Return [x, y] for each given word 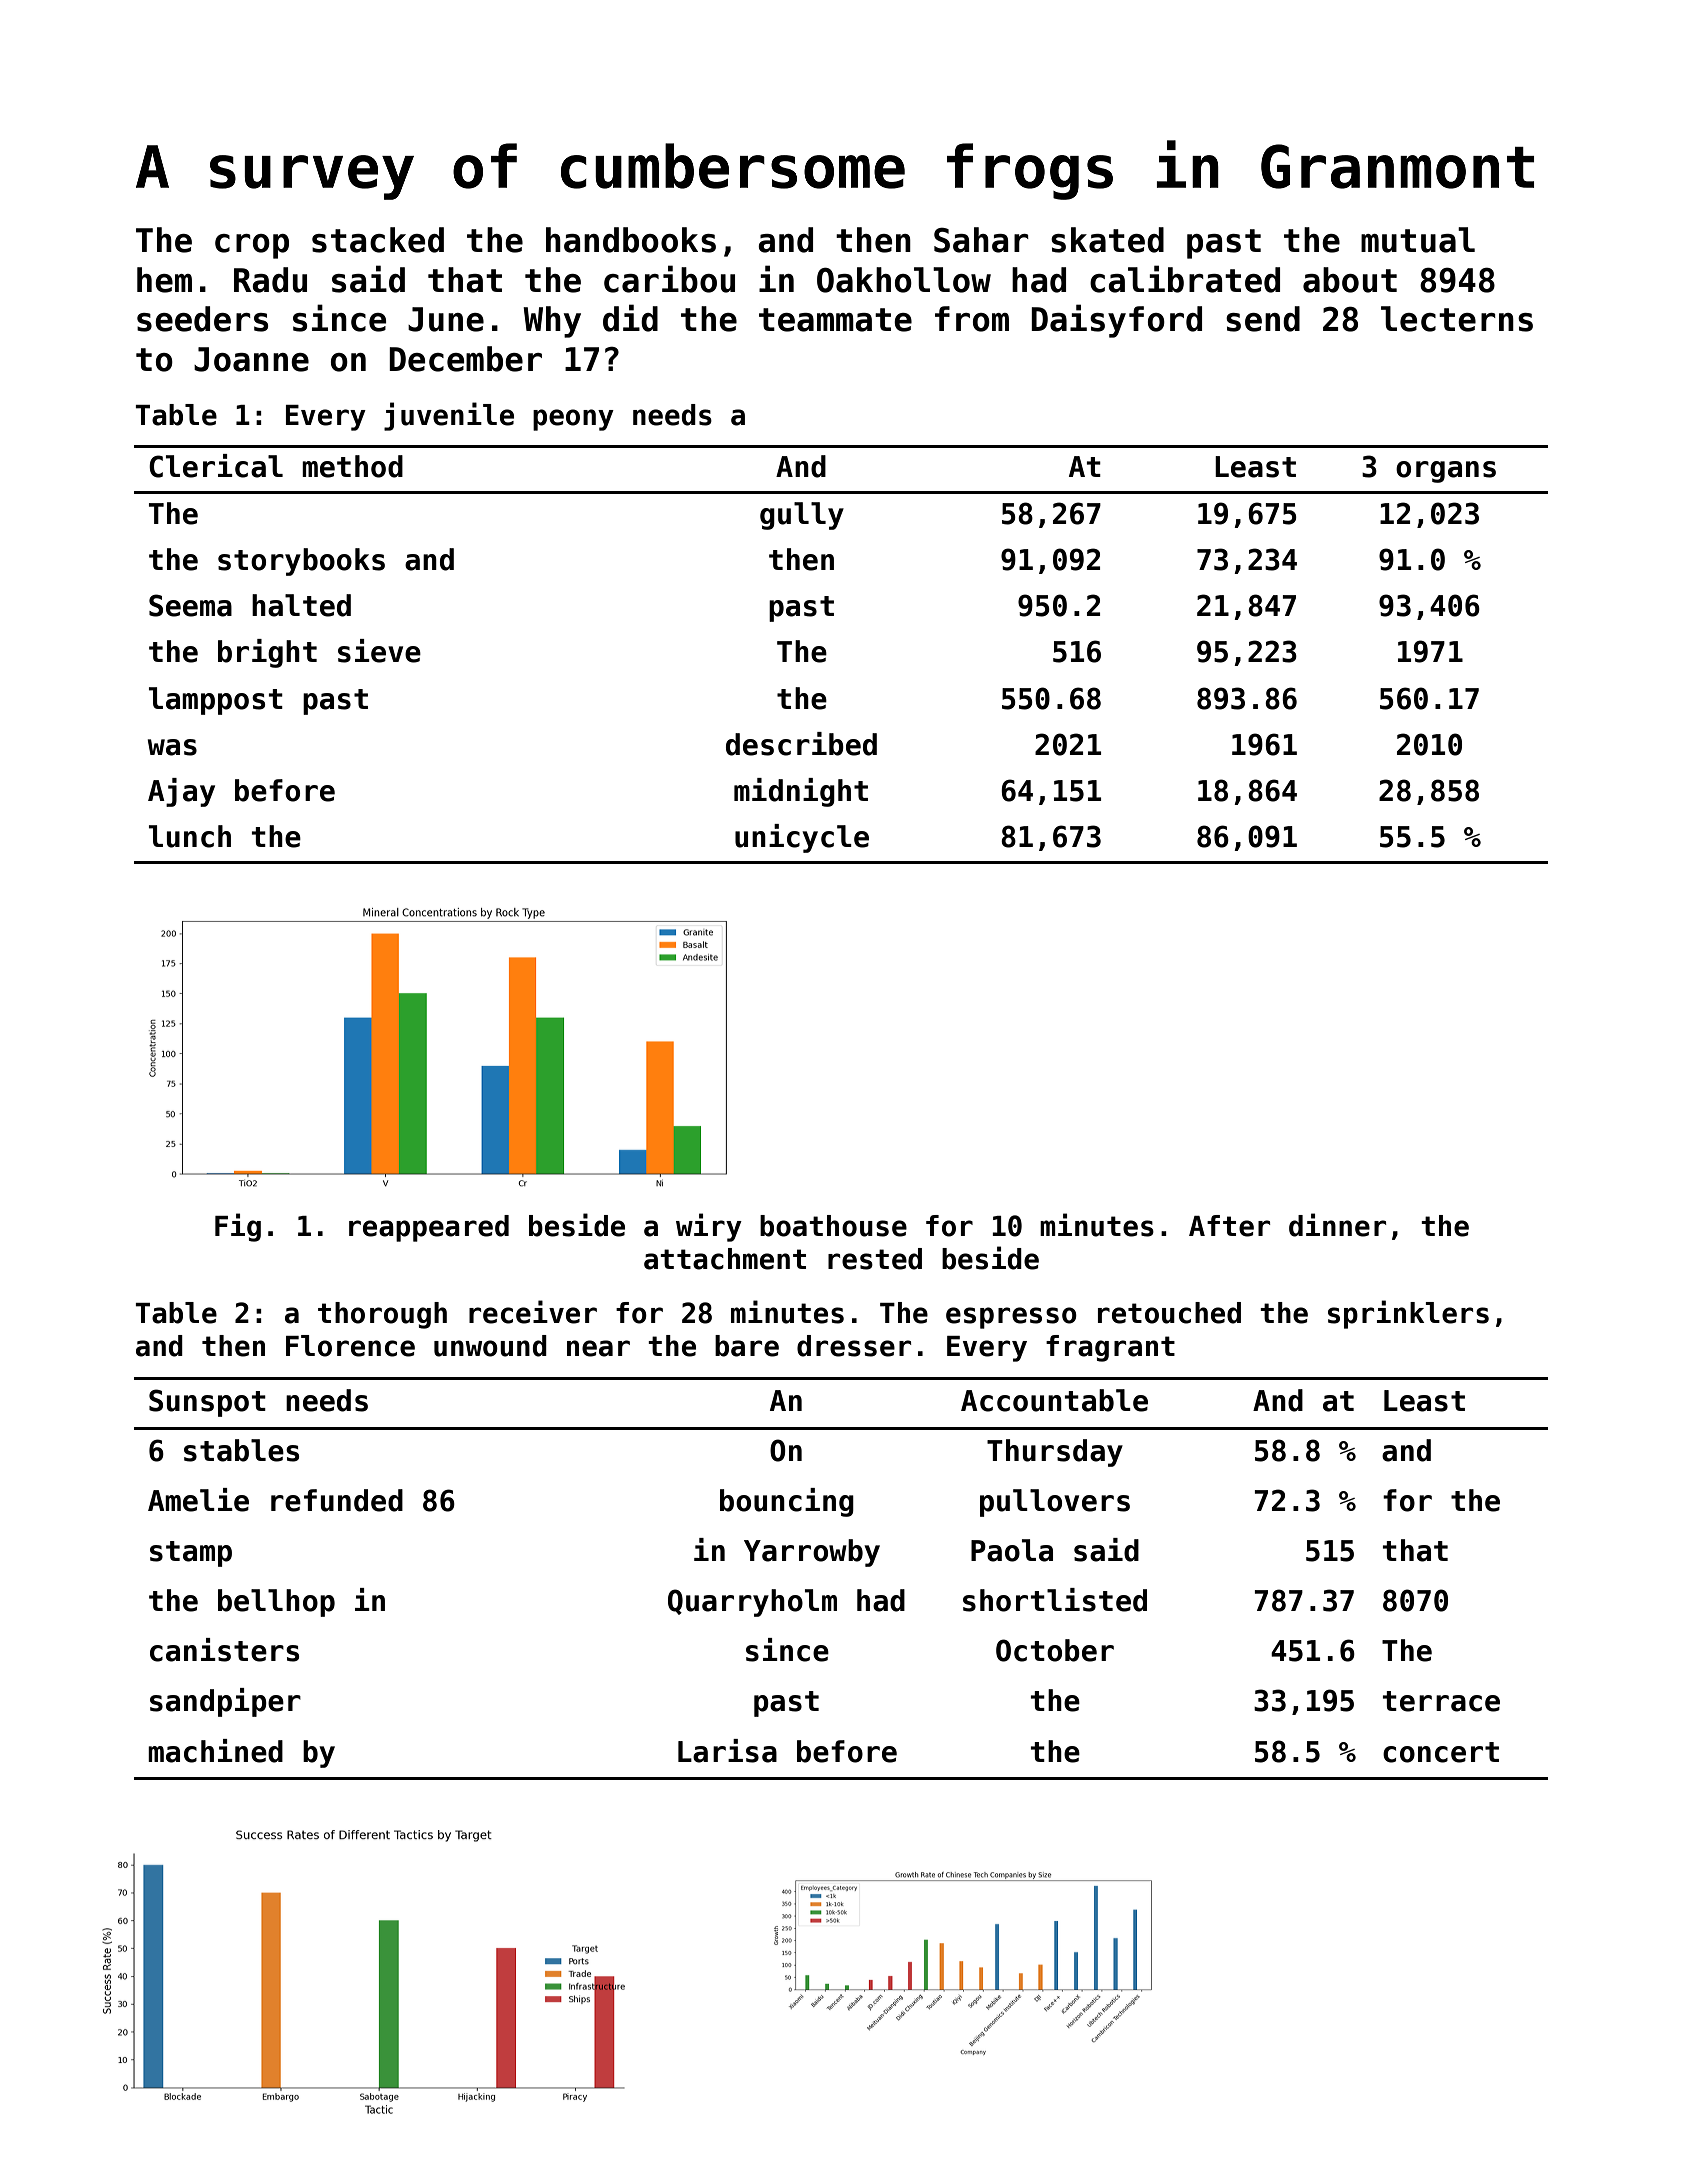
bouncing [787, 1502]
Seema [190, 605]
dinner [1337, 1225]
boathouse [833, 1226]
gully [802, 516]
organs [1446, 472]
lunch [190, 836]
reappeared [429, 1228]
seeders [202, 319]
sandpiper [225, 1702]
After [1229, 1226]
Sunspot [207, 1403]
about [1350, 280]
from [972, 319]
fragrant [1110, 1348]
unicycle [802, 838]
